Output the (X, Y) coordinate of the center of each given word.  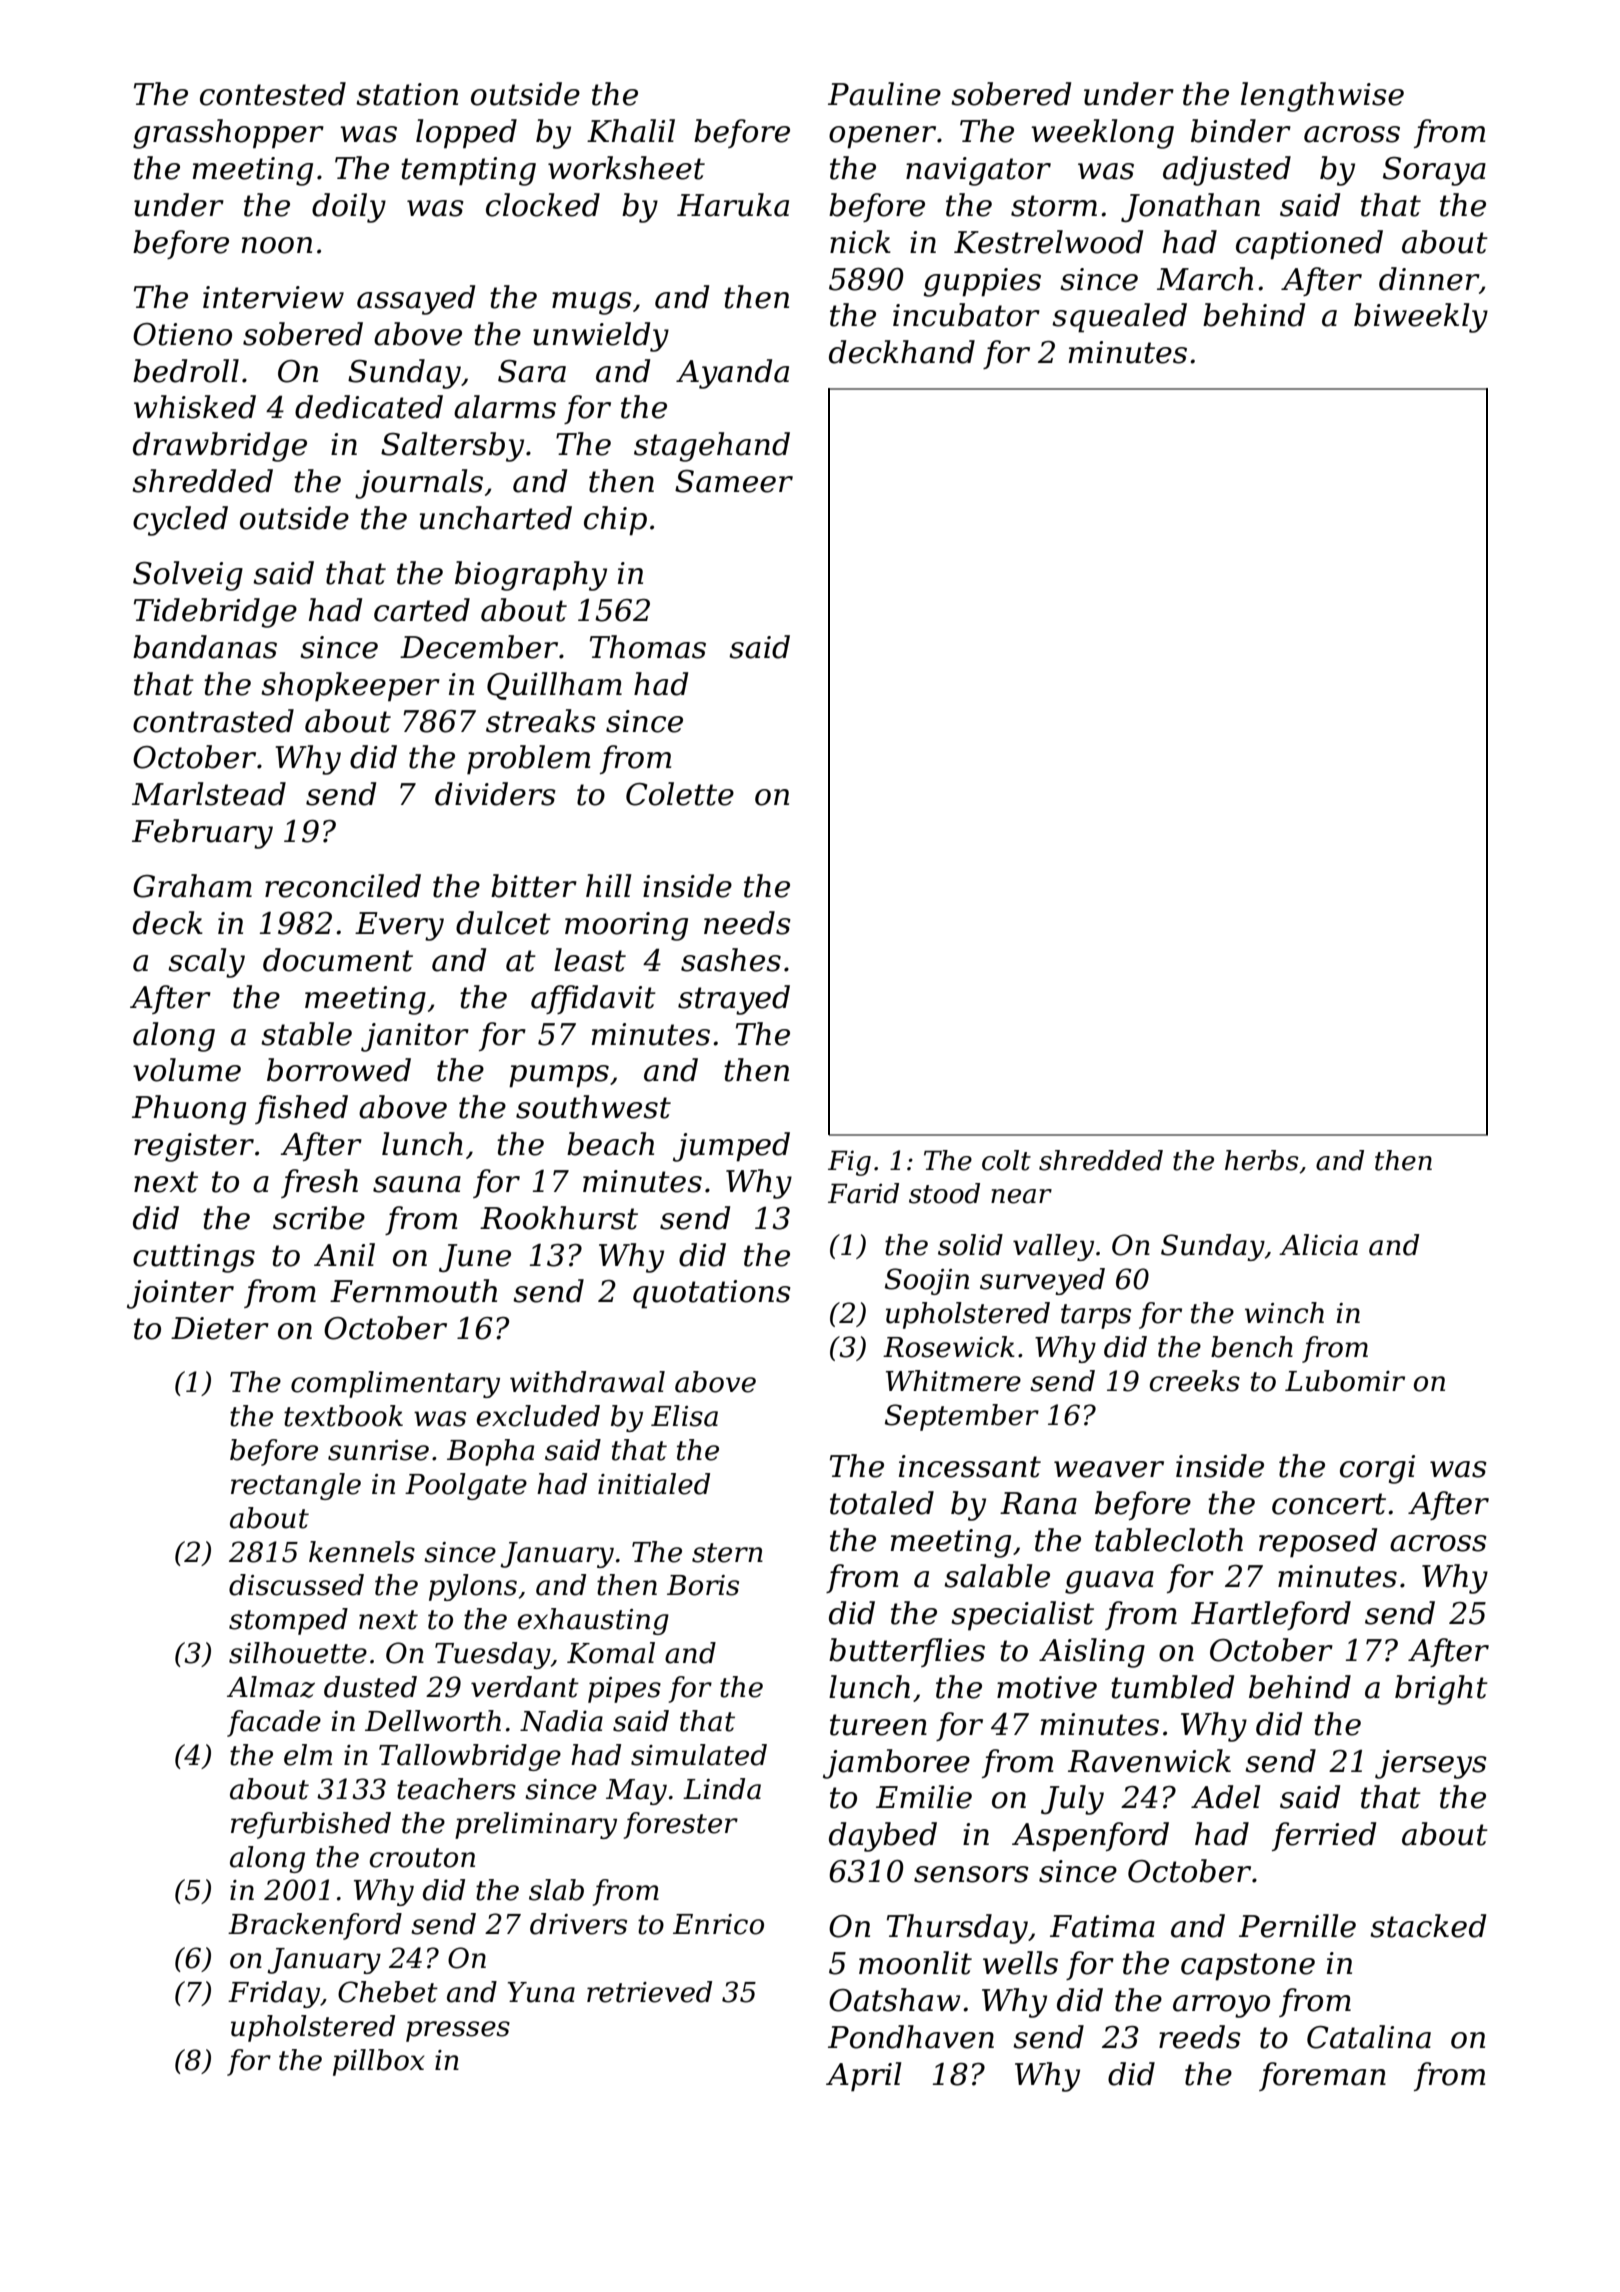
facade (274, 1723)
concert (1329, 1504)
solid (970, 1245)
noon (277, 245)
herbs (1262, 1160)
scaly (206, 963)
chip (615, 521)
